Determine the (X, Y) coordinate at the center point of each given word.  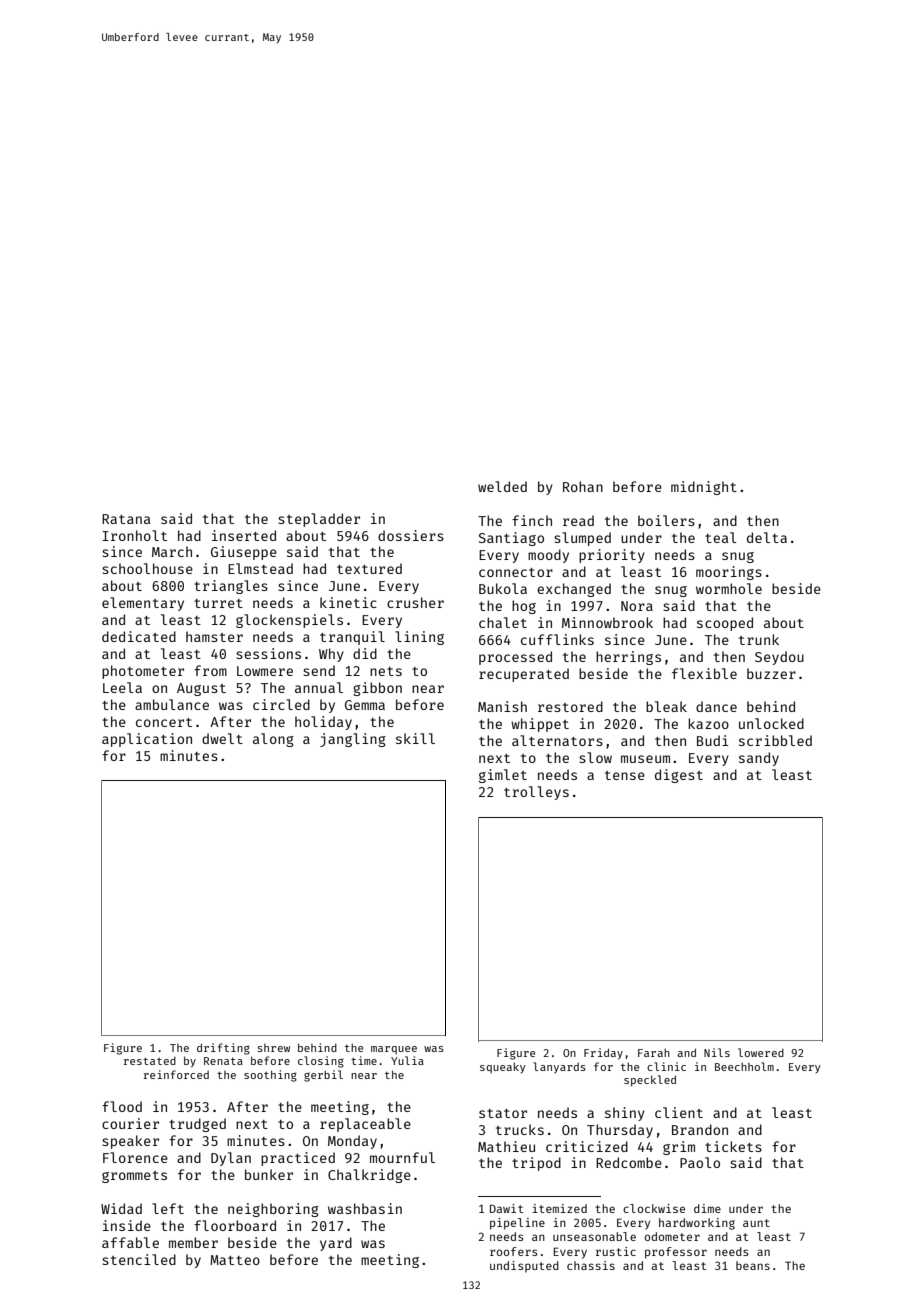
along (273, 740)
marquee (394, 1050)
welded (502, 486)
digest (679, 776)
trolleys (536, 793)
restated (150, 1060)
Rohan (583, 486)
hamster (214, 636)
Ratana (126, 519)
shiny (625, 1114)
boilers (666, 520)
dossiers (411, 535)
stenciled (139, 1259)
